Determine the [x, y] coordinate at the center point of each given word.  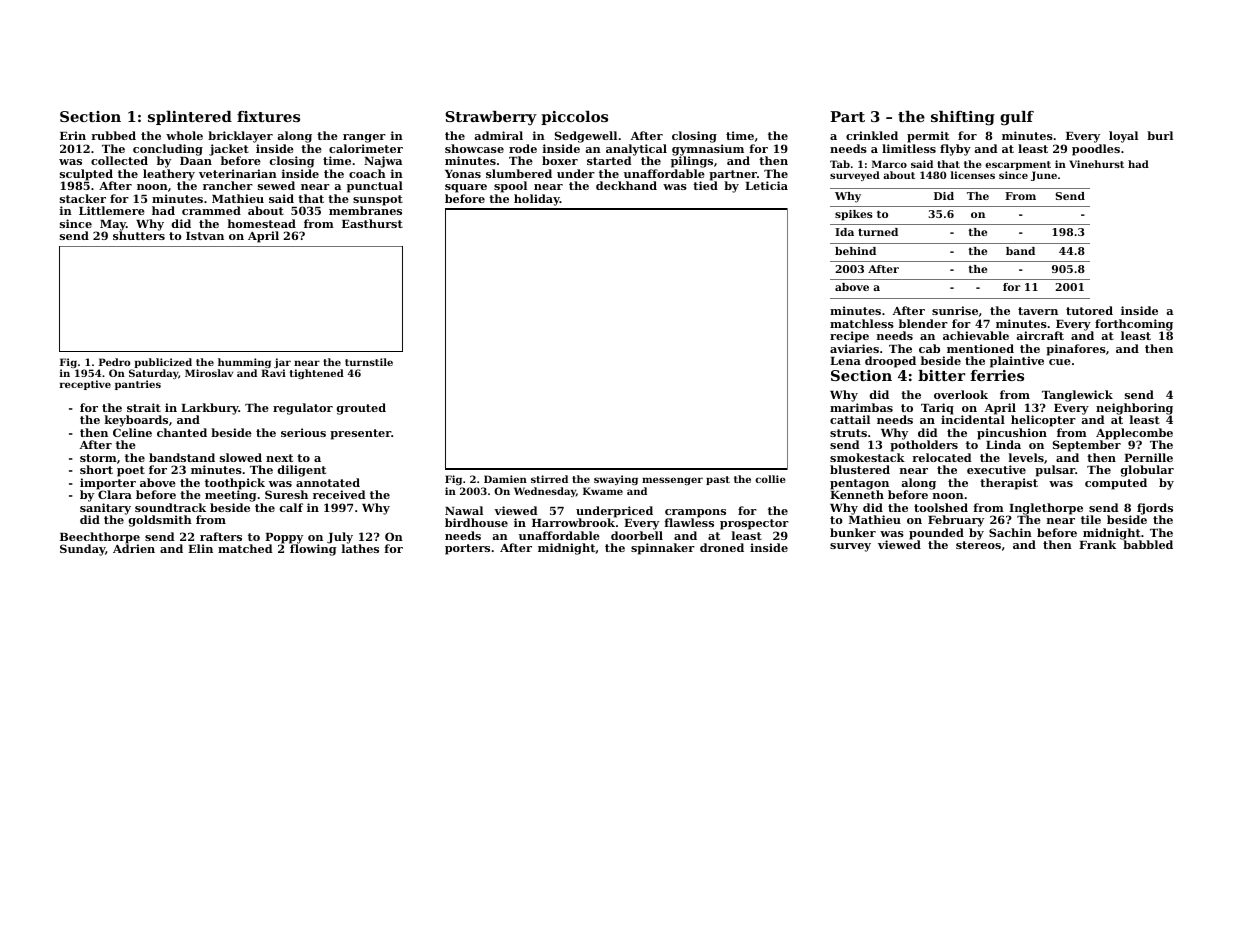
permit [928, 137]
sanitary [105, 509]
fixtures [268, 116]
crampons [695, 513]
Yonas [463, 174]
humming [244, 363]
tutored [1089, 310]
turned [878, 232]
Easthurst [372, 223]
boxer [560, 160]
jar [282, 363]
